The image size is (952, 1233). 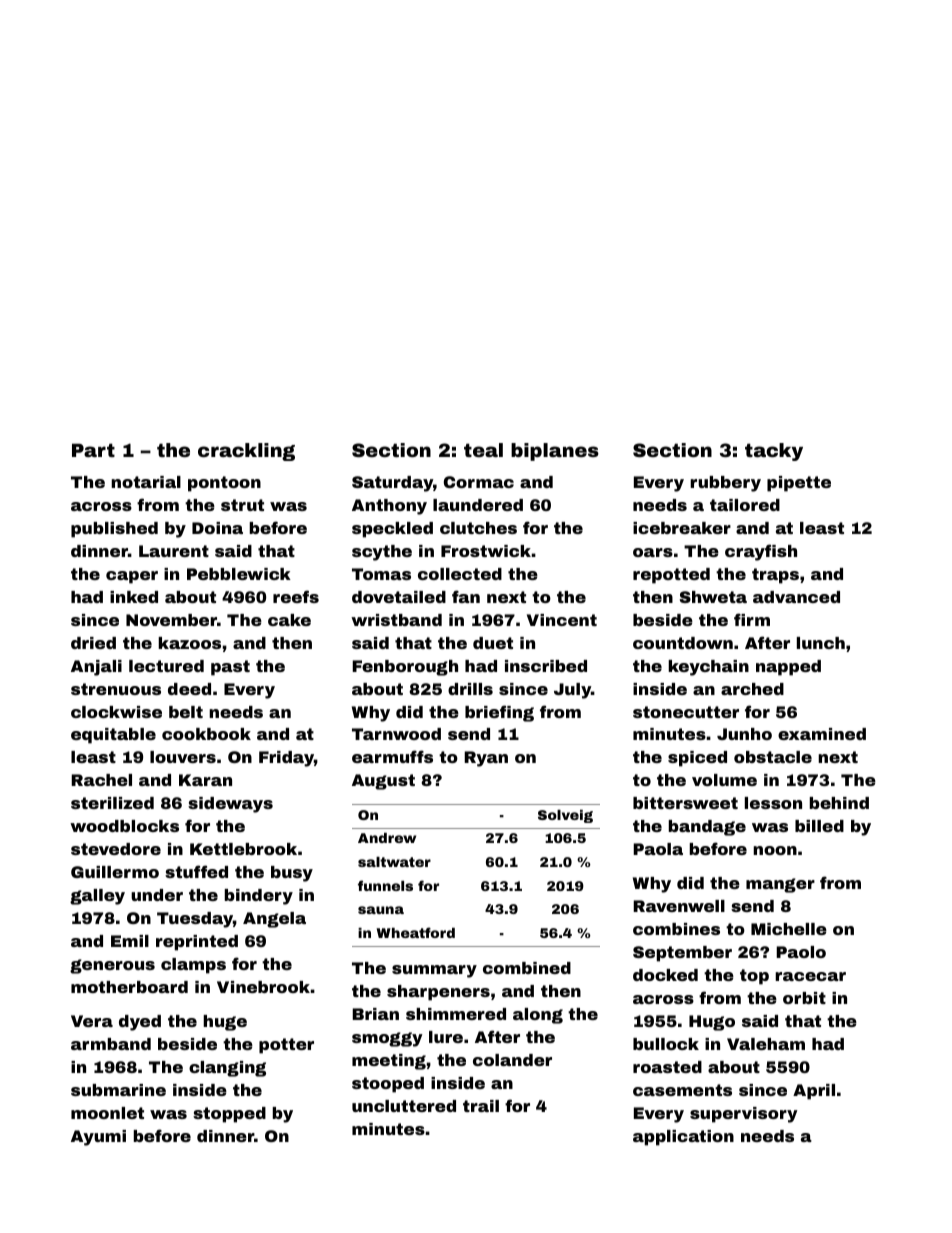 I want to click on Solveig, so click(x=565, y=816).
